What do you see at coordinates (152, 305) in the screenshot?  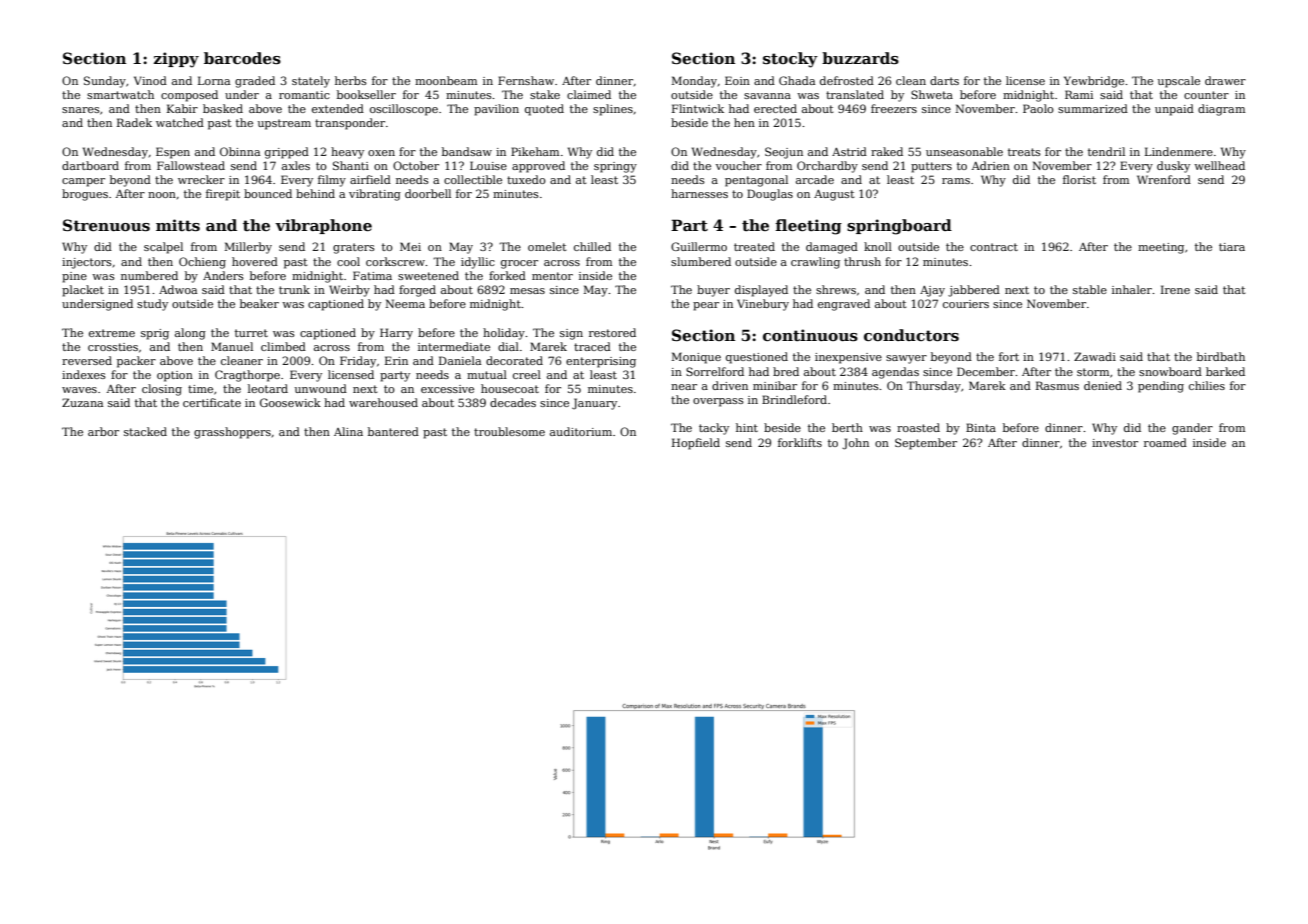 I see `study` at bounding box center [152, 305].
